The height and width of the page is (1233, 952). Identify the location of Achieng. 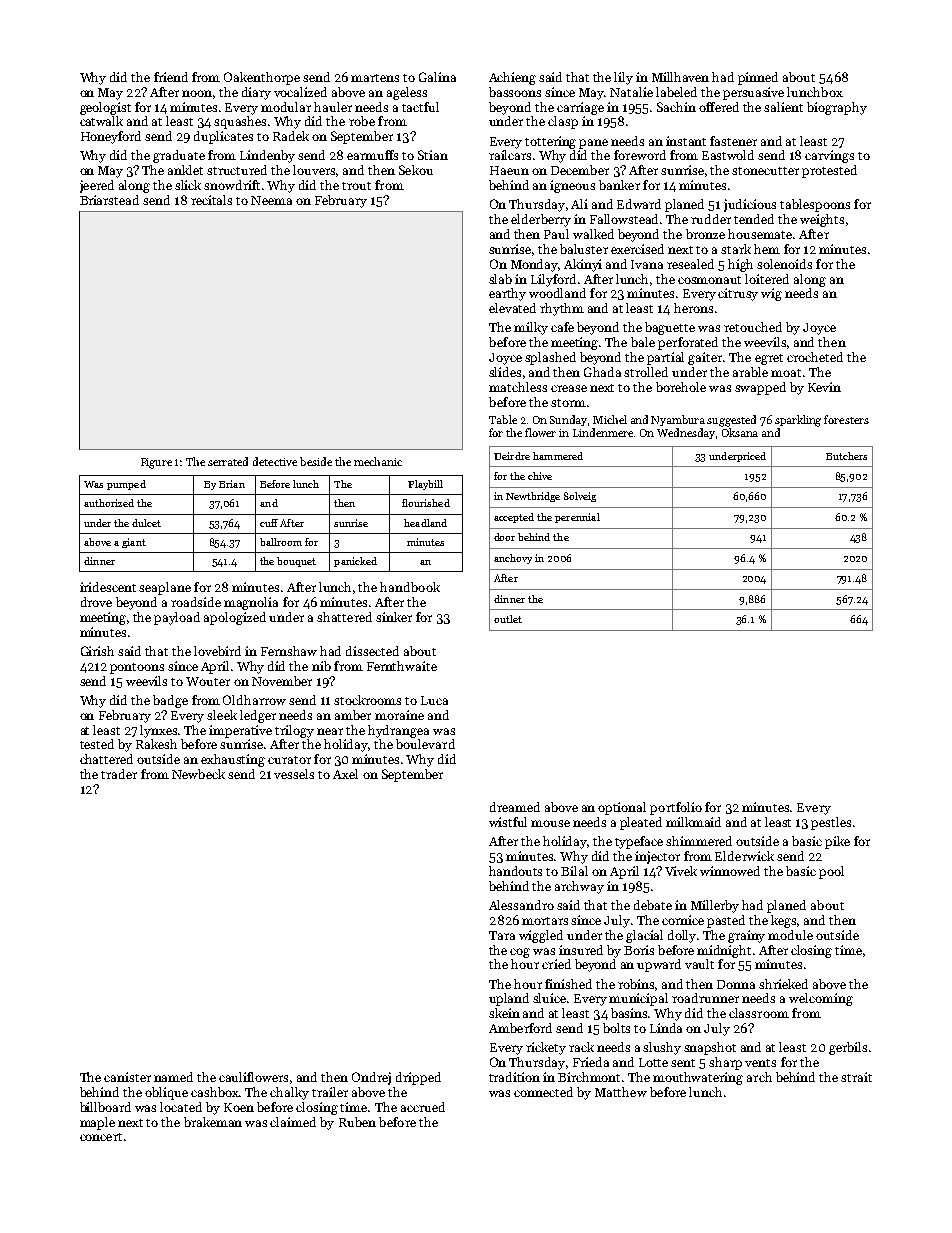
(512, 78).
